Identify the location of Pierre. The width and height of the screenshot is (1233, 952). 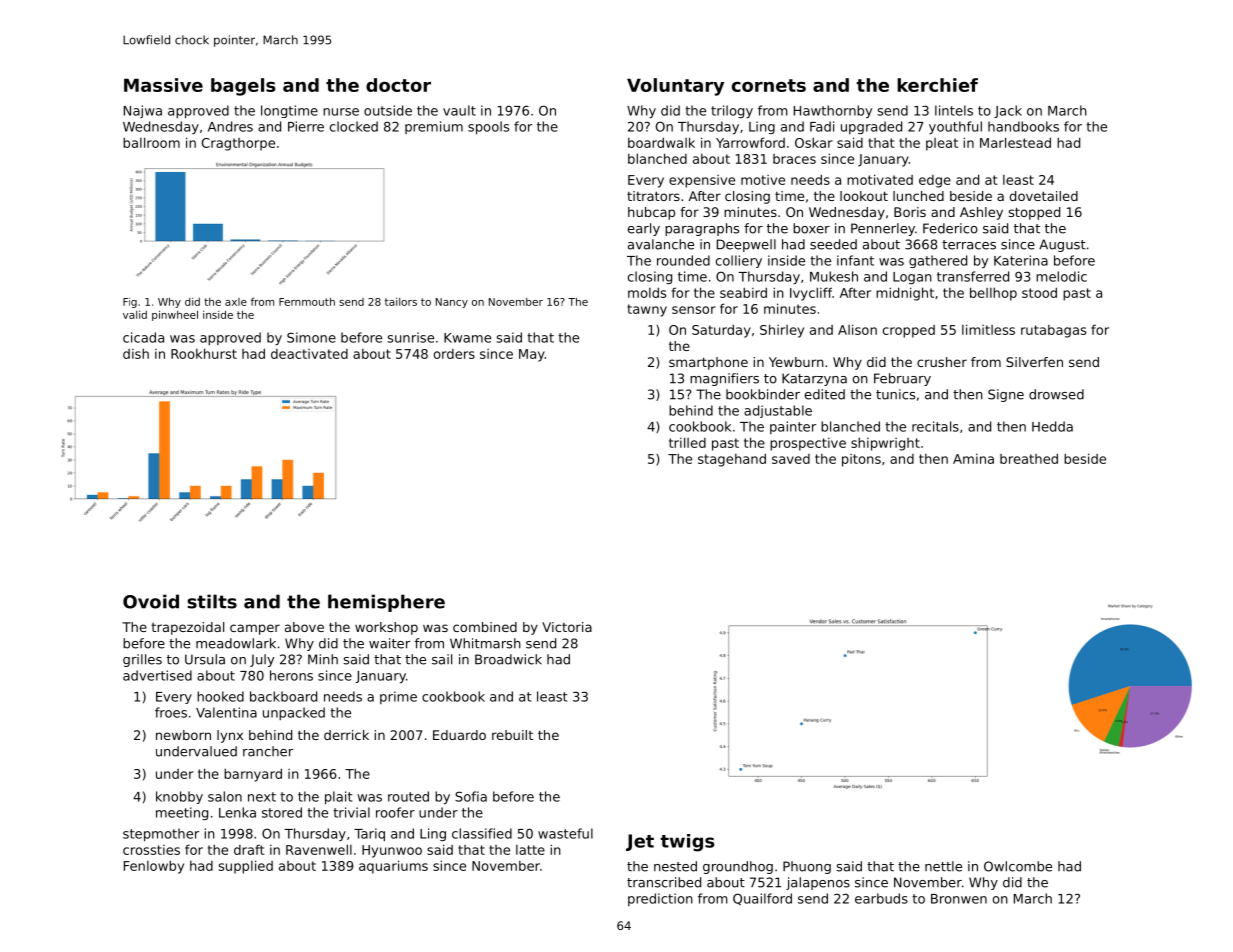
(306, 126).
